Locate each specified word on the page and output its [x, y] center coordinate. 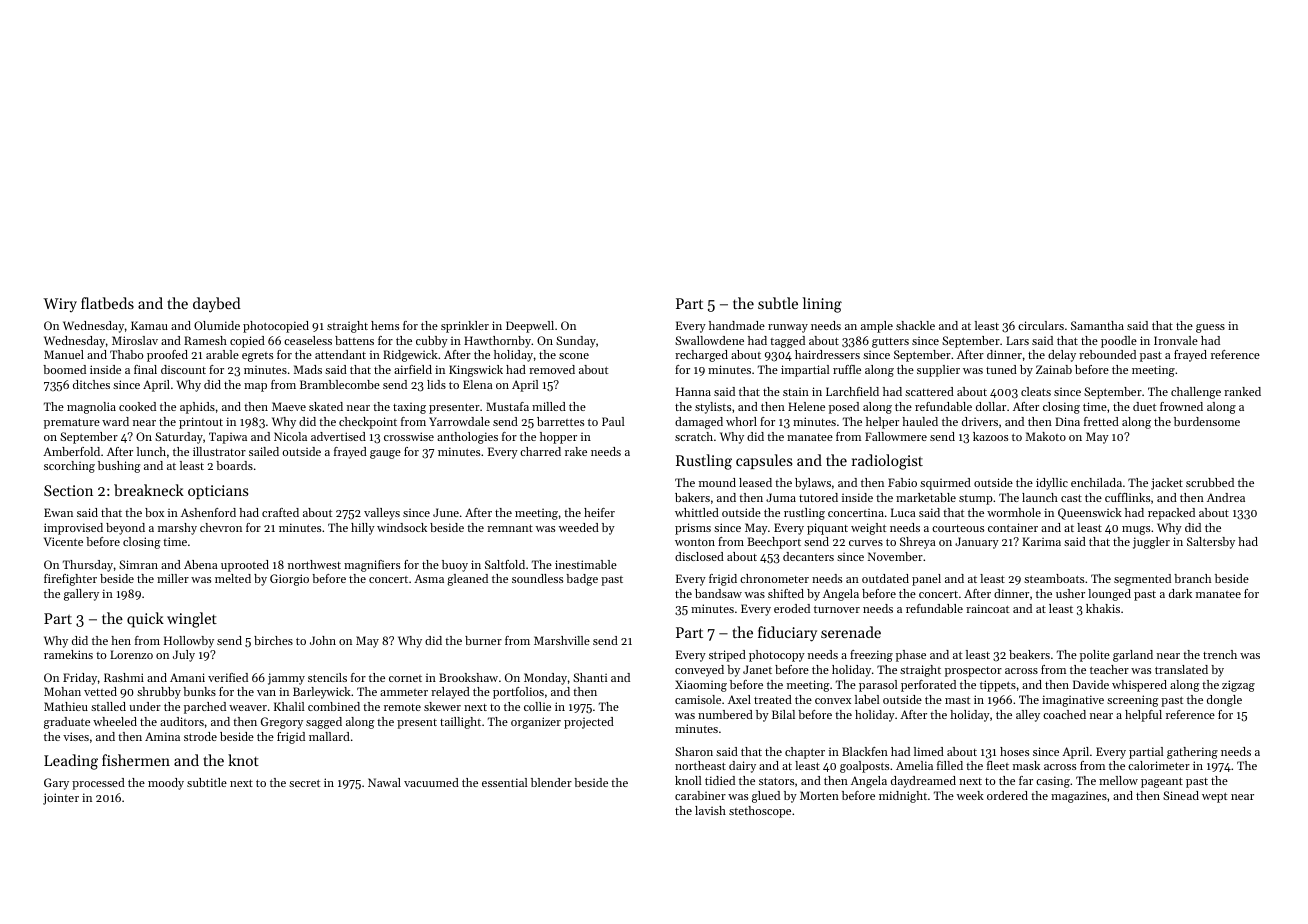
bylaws [813, 484]
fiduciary [787, 634]
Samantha [1097, 325]
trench [1220, 654]
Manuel [64, 354]
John [323, 640]
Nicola [290, 436]
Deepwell [530, 327]
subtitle [207, 782]
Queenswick [1090, 514]
